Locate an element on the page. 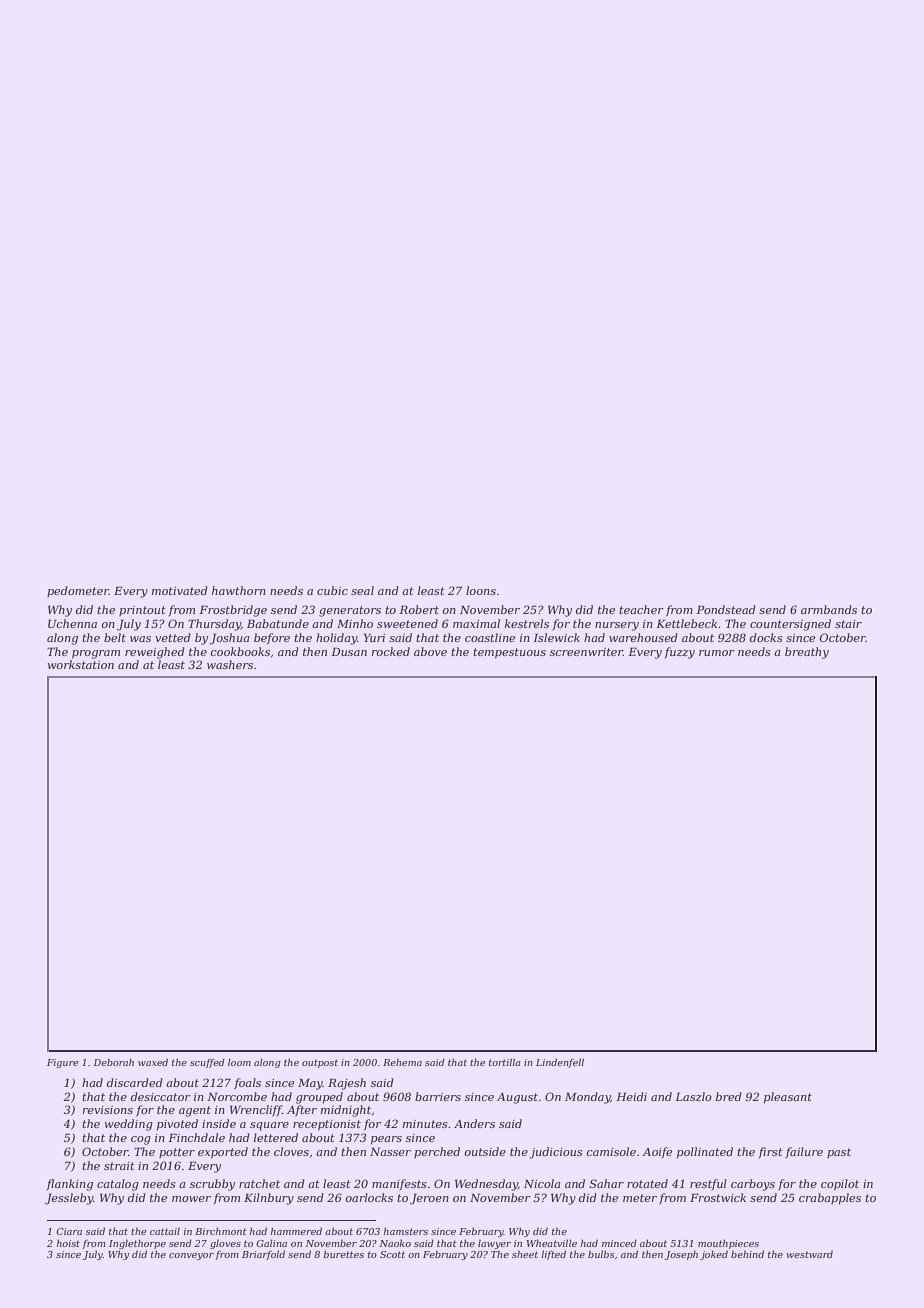 This image has height=1308, width=924. hawthorn is located at coordinates (239, 590).
